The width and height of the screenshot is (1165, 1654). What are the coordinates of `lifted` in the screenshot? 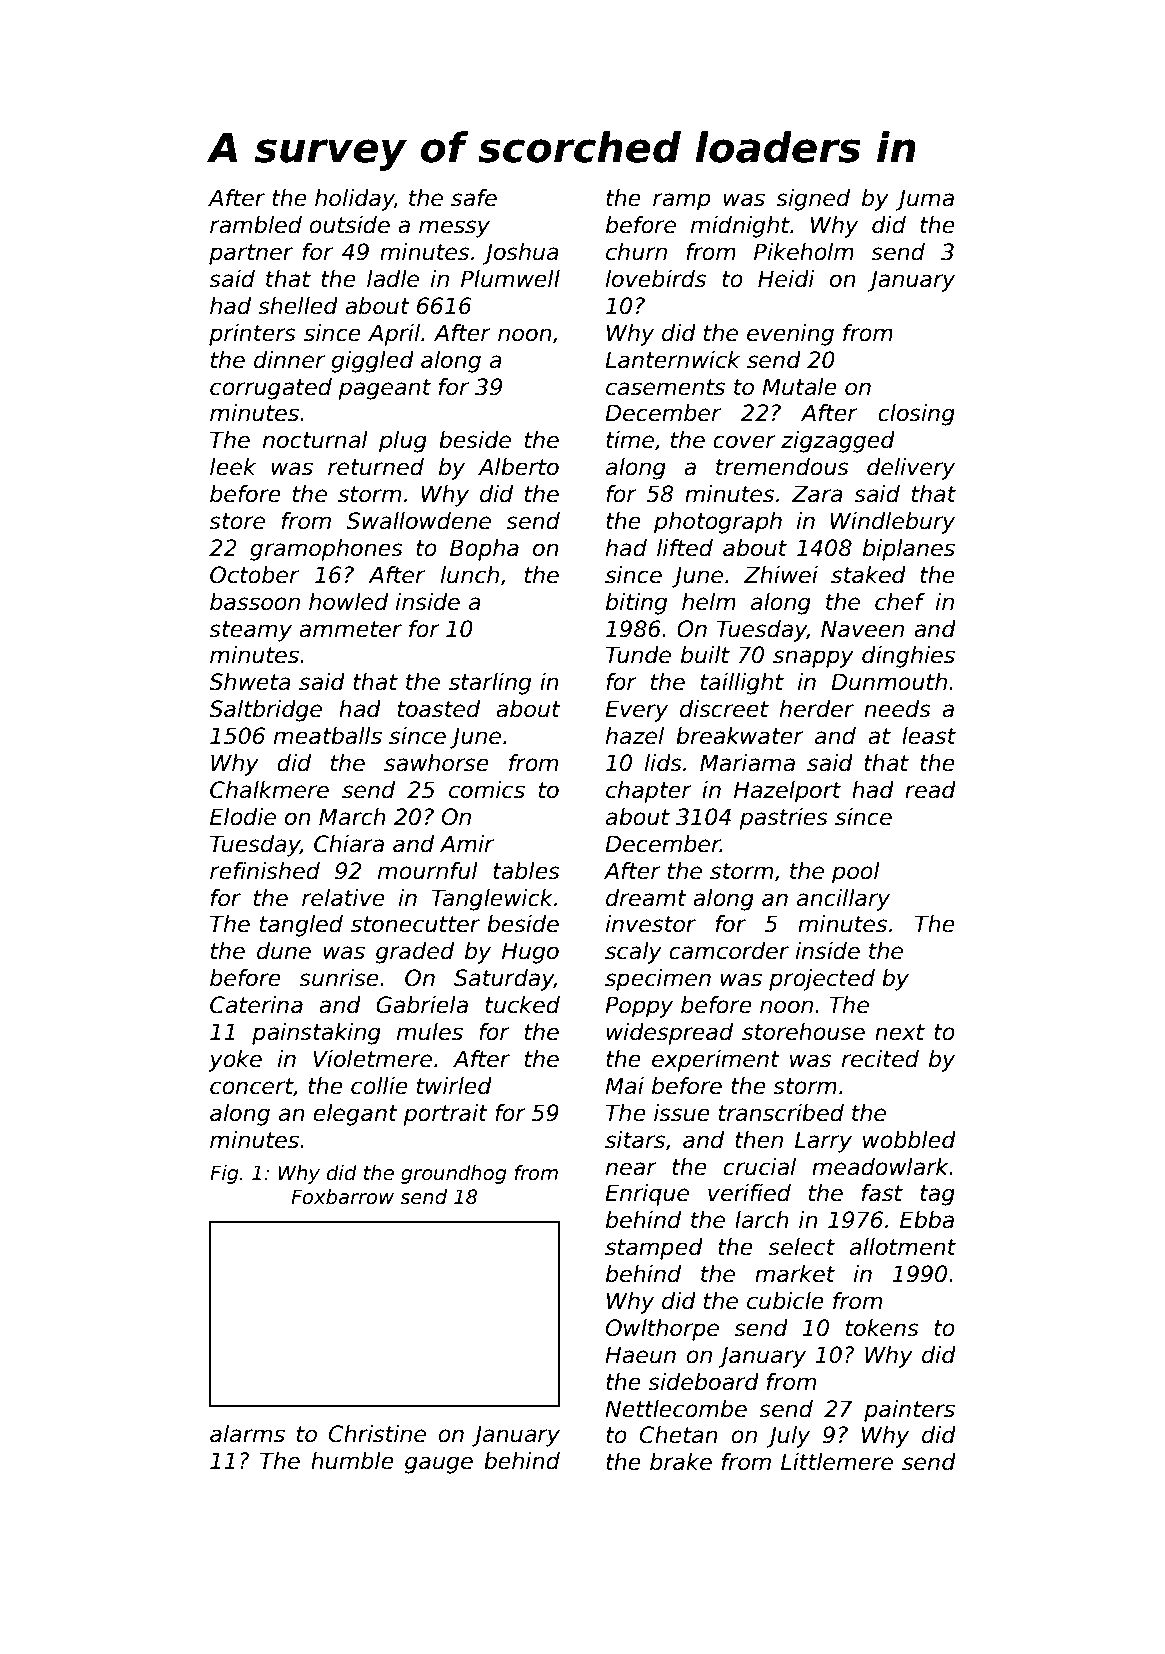 It's located at (685, 548).
